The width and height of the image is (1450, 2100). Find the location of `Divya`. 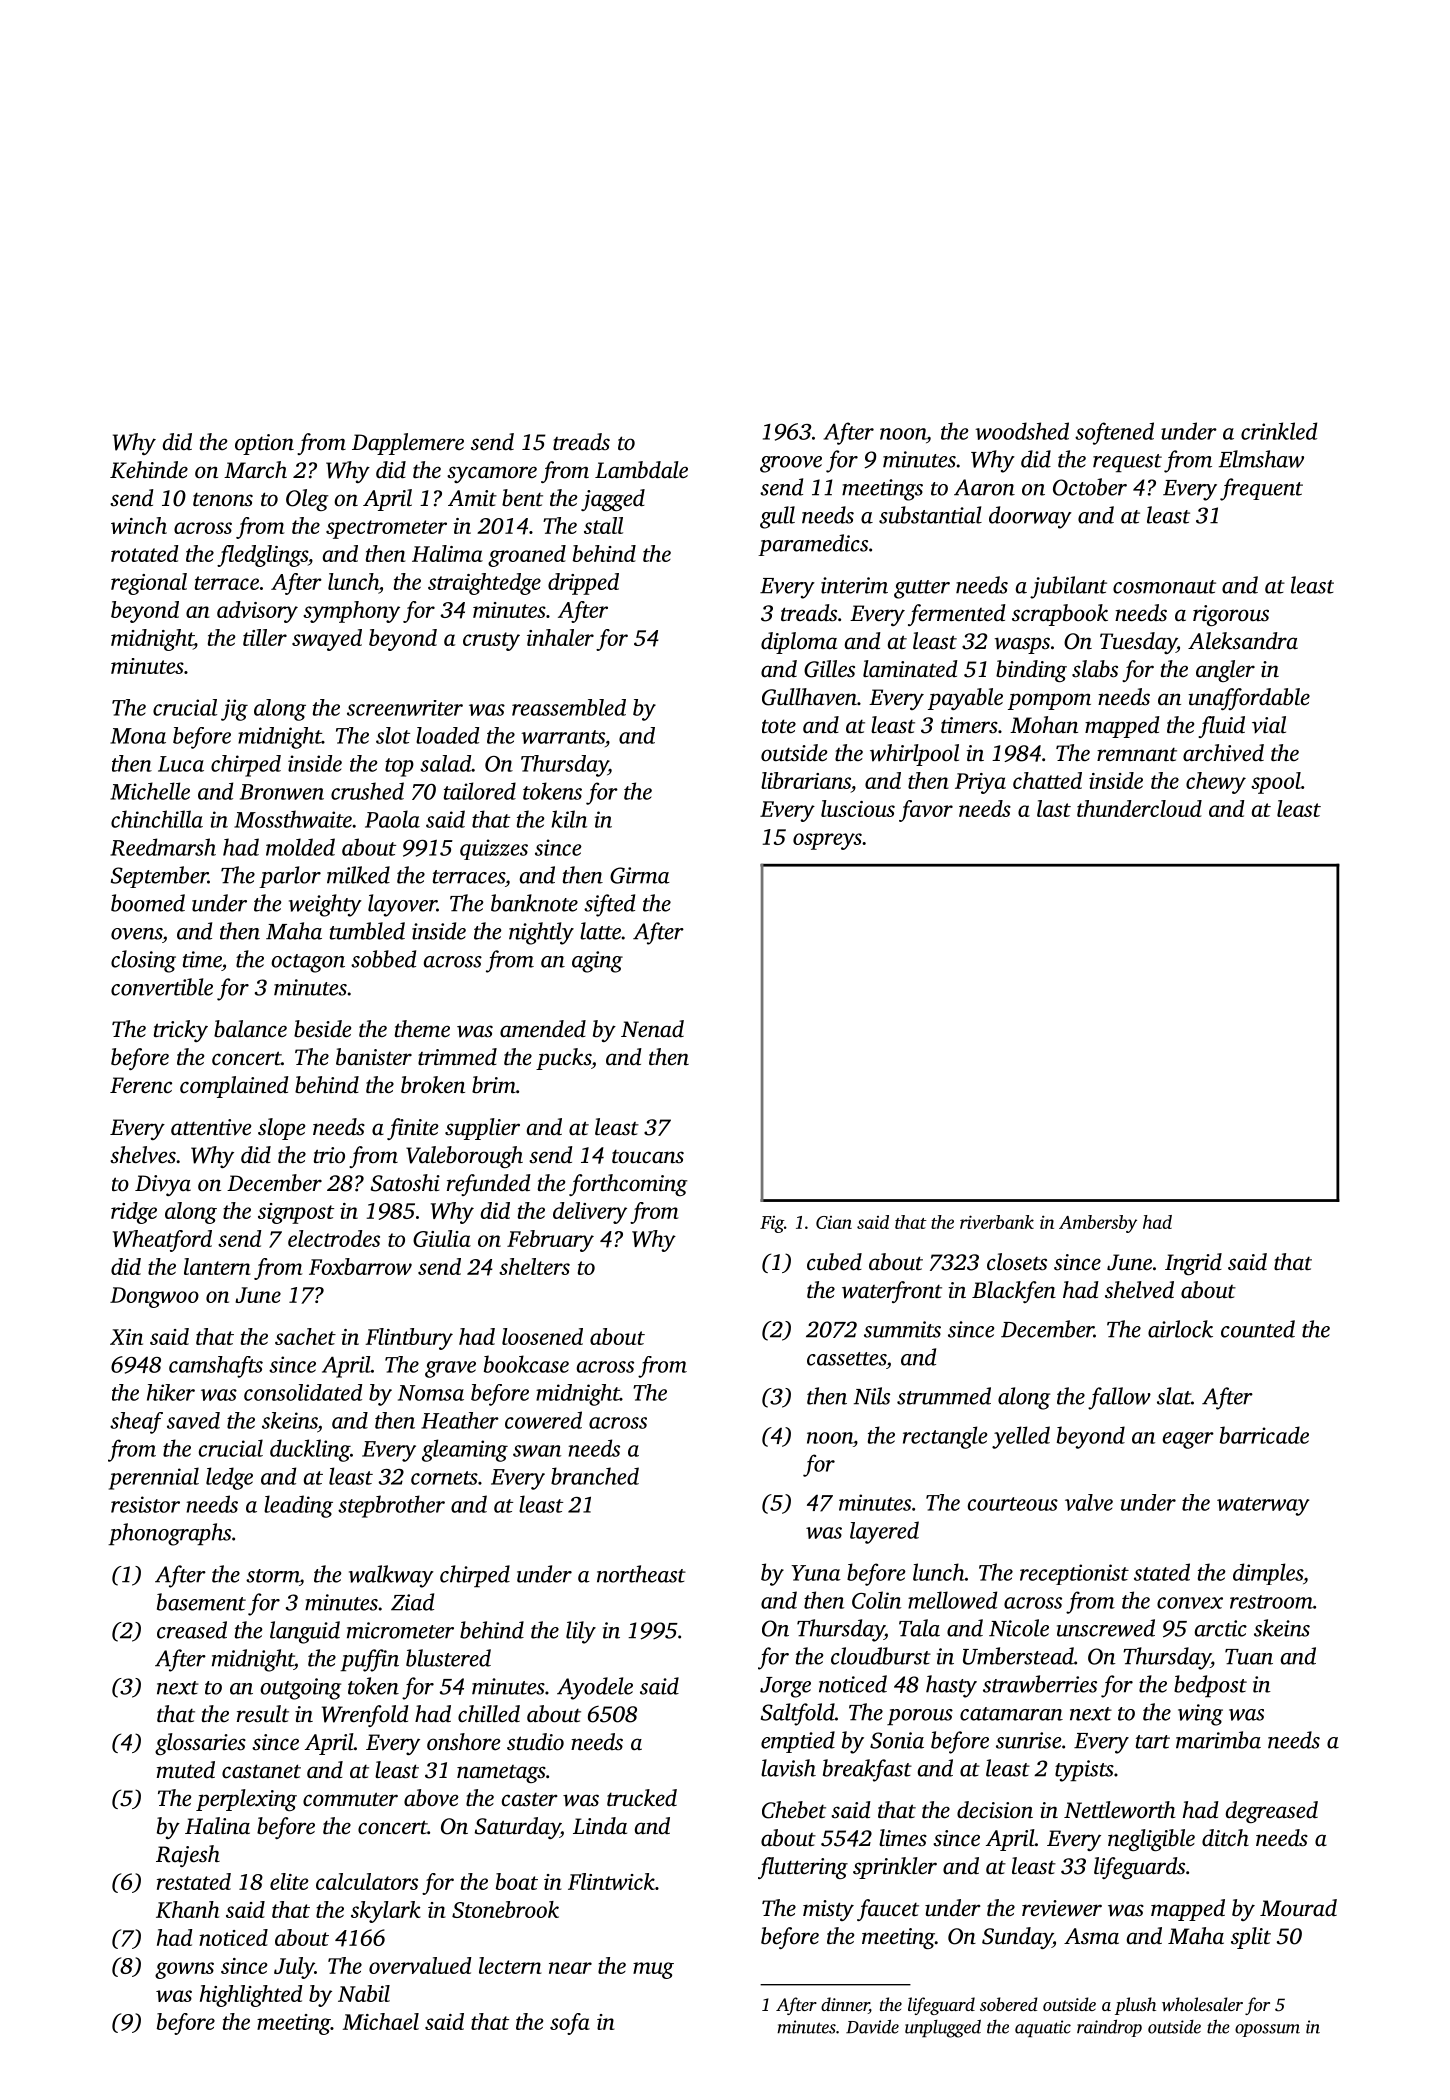

Divya is located at coordinates (163, 1185).
